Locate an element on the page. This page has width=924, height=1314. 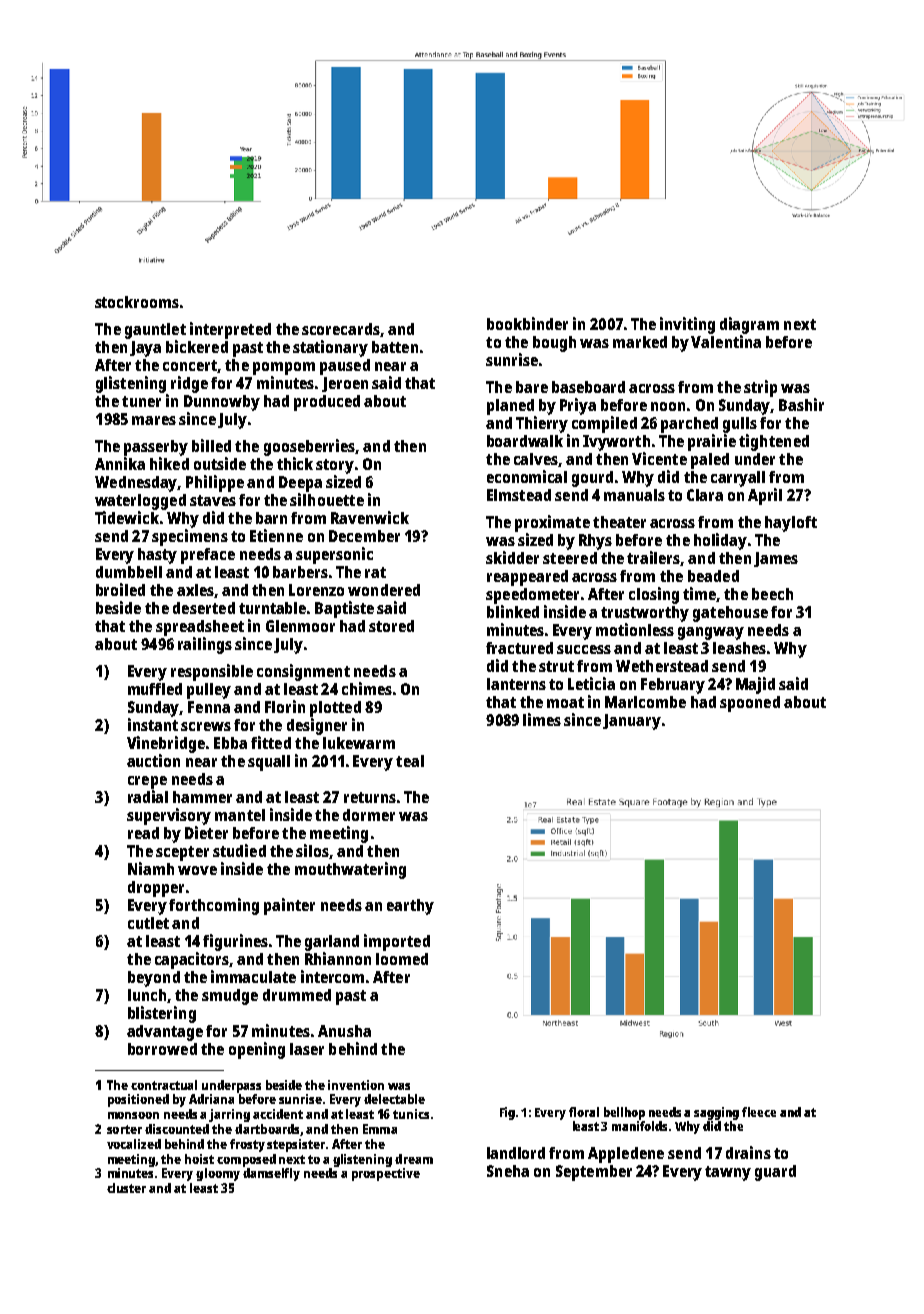
gauntlet is located at coordinates (155, 331).
